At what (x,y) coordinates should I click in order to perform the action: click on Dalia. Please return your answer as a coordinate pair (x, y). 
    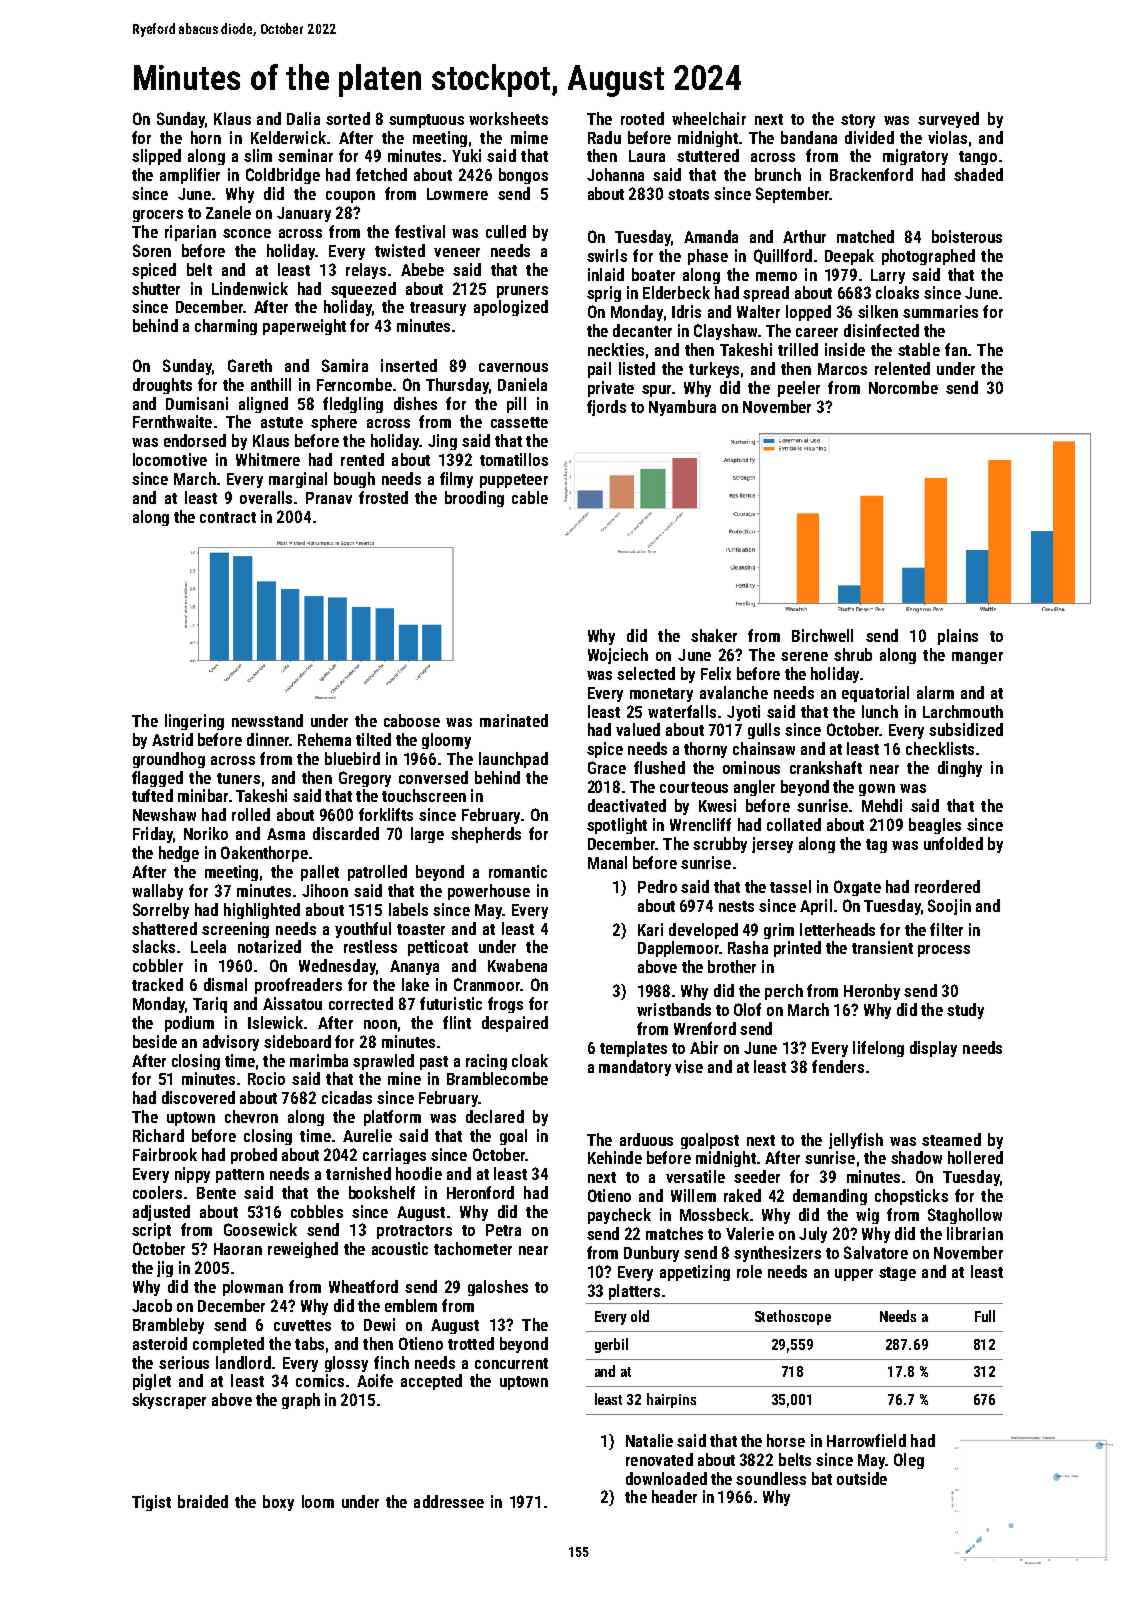
    Looking at the image, I should click on (303, 118).
